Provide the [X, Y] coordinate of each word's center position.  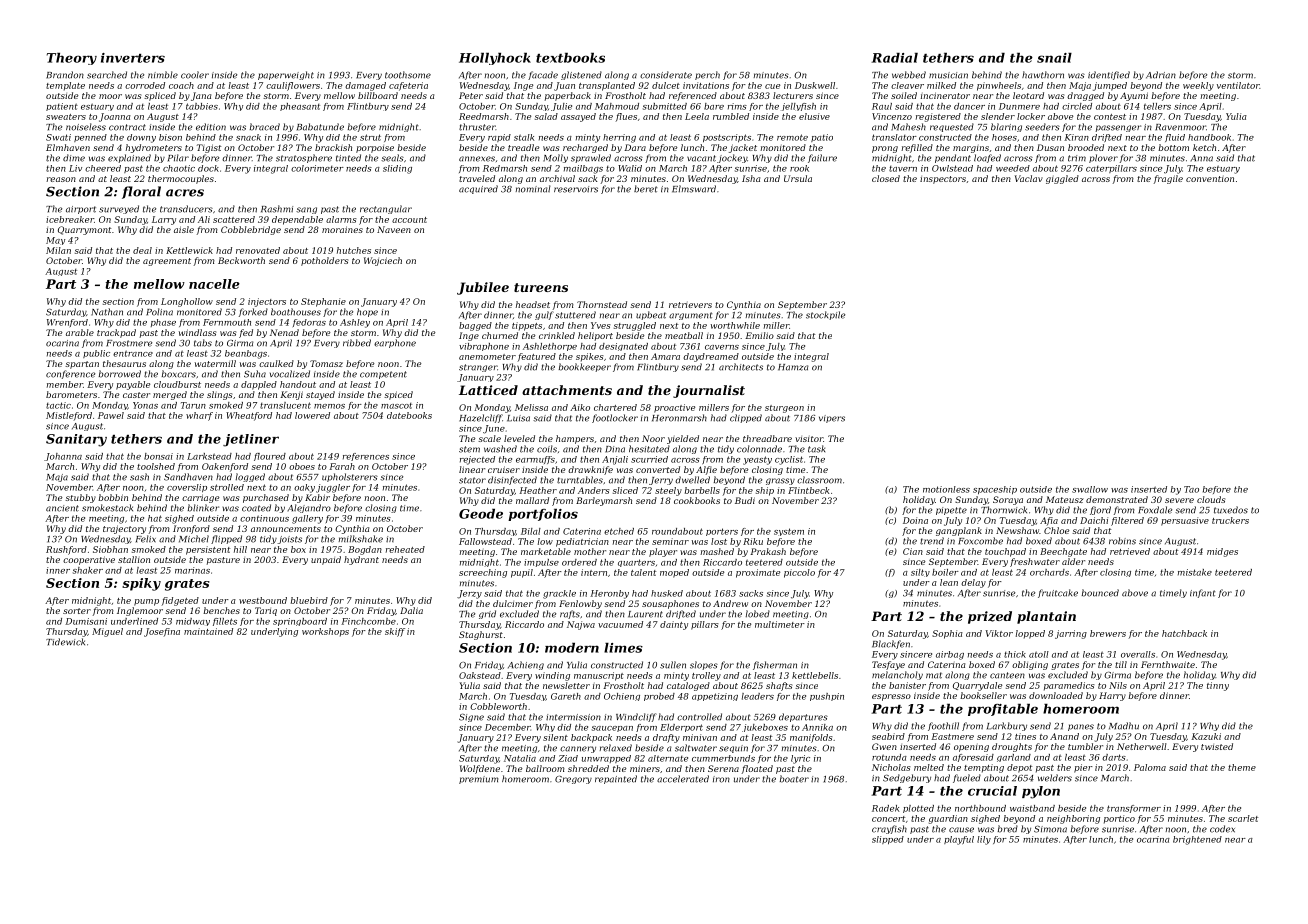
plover [1103, 158]
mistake [1195, 572]
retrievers [690, 305]
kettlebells [815, 675]
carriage [201, 498]
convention [1210, 179]
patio [822, 138]
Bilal [531, 531]
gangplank [959, 531]
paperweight [286, 75]
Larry [164, 220]
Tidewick [65, 642]
